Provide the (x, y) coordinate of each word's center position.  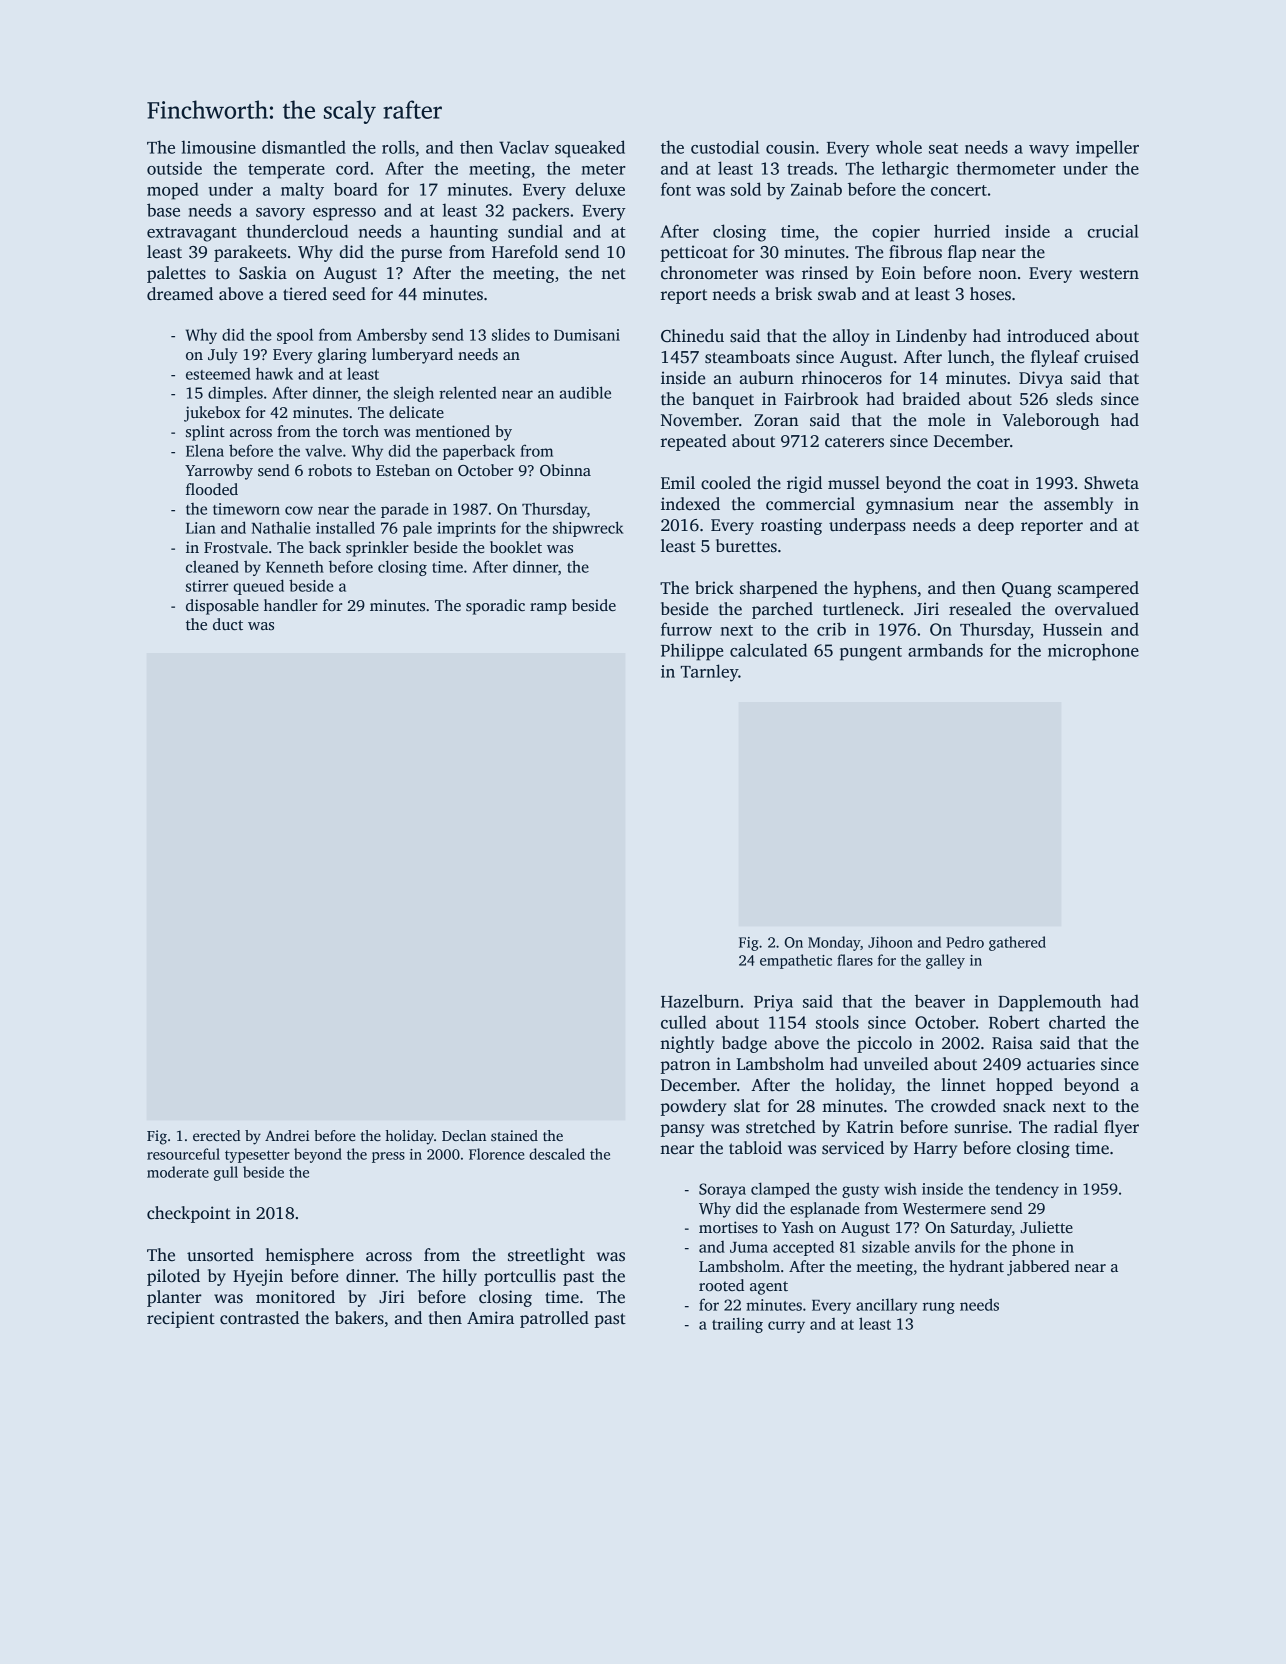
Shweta (1111, 483)
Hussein (1072, 629)
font (676, 189)
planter (174, 1298)
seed (349, 294)
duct (228, 624)
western (1109, 274)
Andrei (287, 1135)
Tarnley (709, 673)
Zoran (776, 420)
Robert (1014, 1022)
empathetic (796, 961)
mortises (728, 1227)
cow (299, 510)
